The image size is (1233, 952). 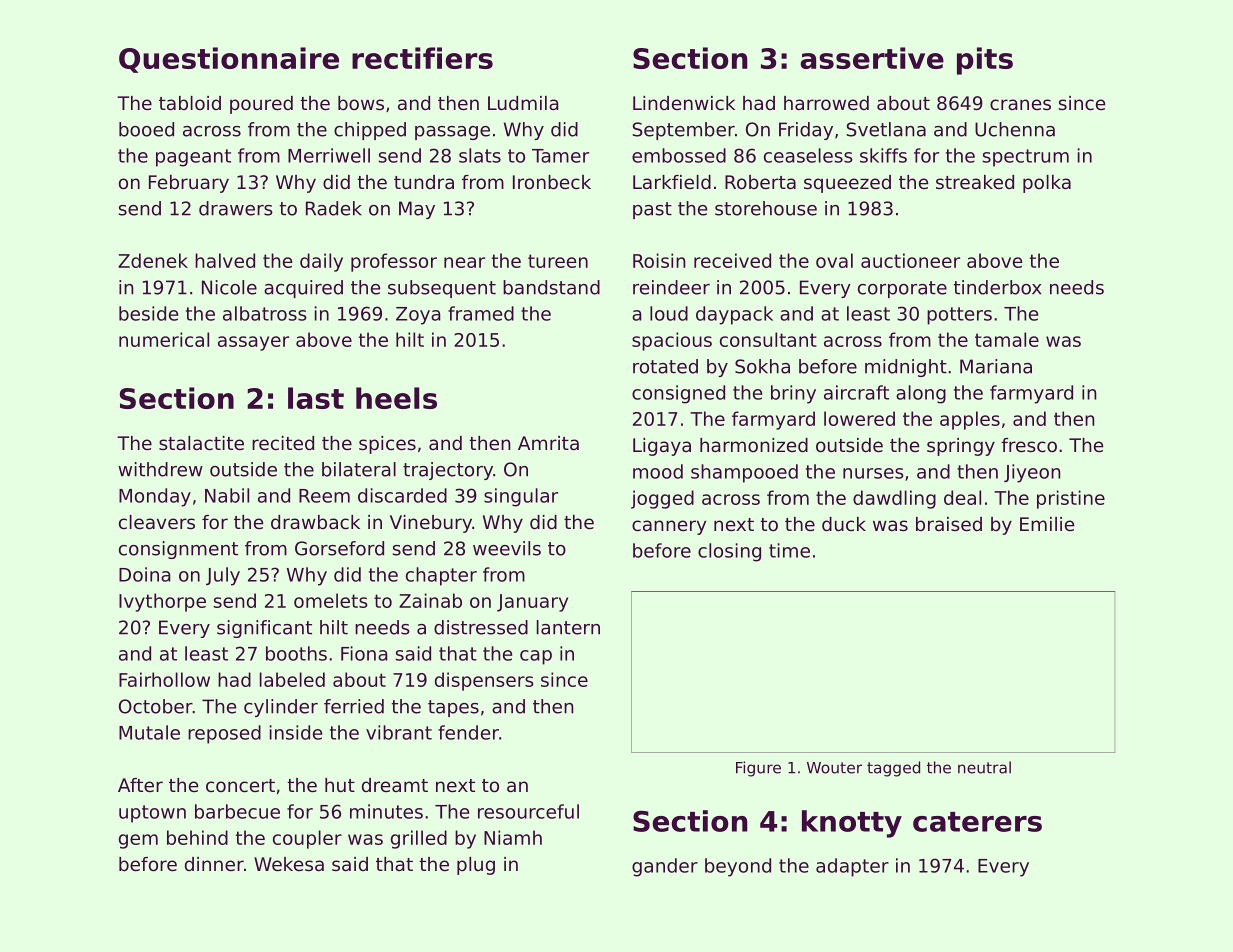 I want to click on cleavers, so click(x=157, y=522).
